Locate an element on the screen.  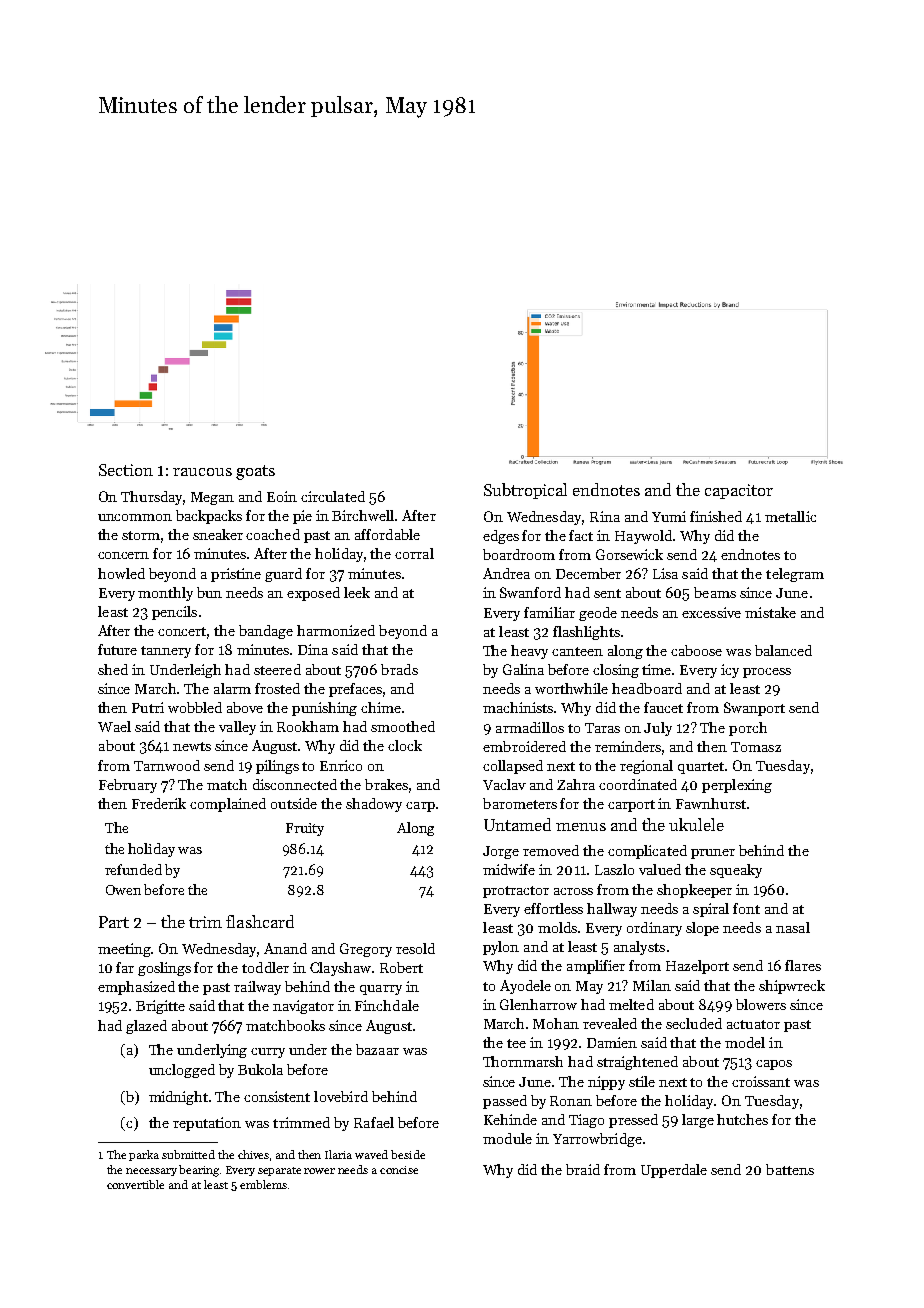
Yumi is located at coordinates (669, 516).
